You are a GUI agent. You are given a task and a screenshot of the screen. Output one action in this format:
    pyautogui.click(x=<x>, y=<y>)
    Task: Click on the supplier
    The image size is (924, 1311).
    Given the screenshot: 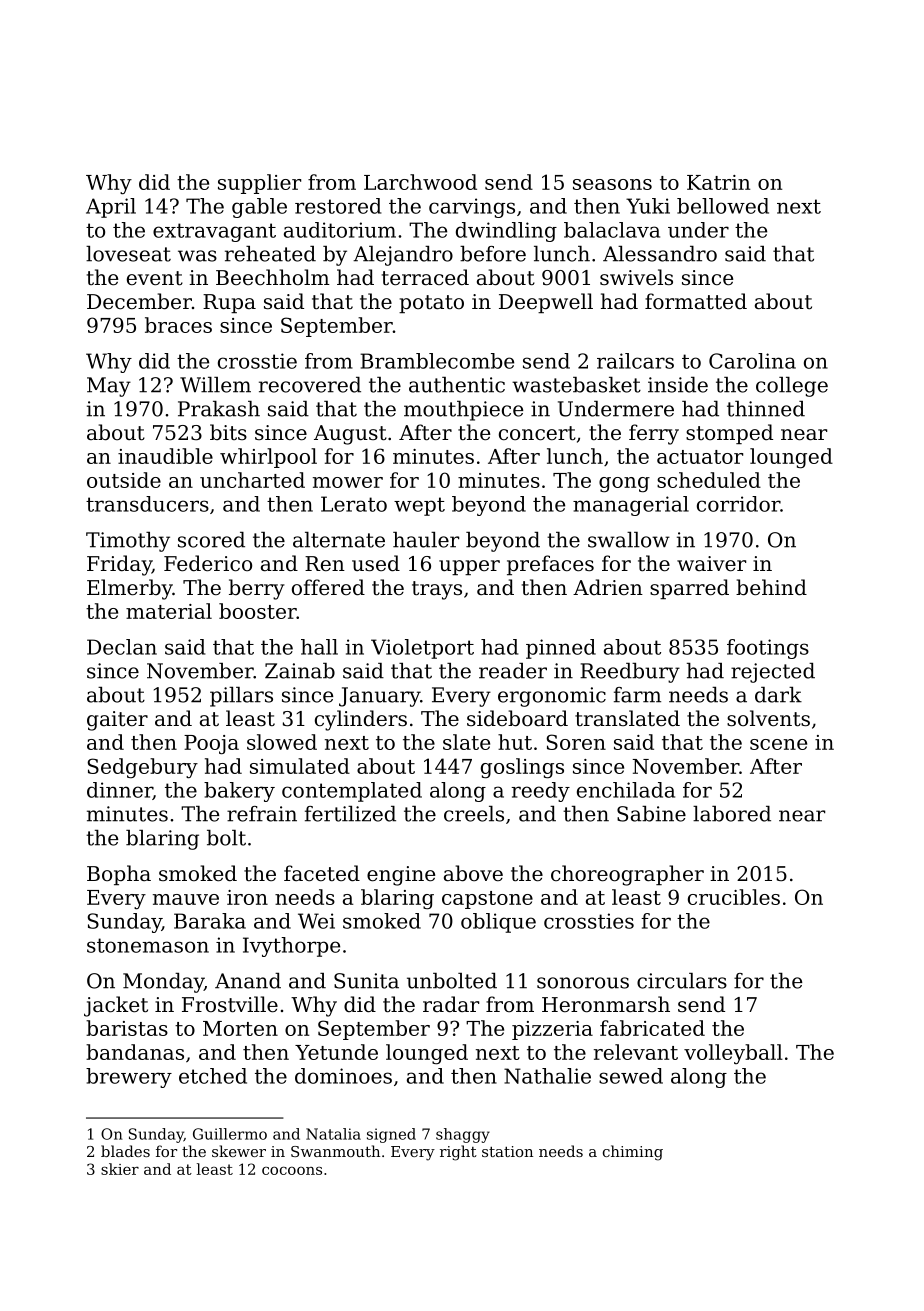 What is the action you would take?
    pyautogui.click(x=259, y=184)
